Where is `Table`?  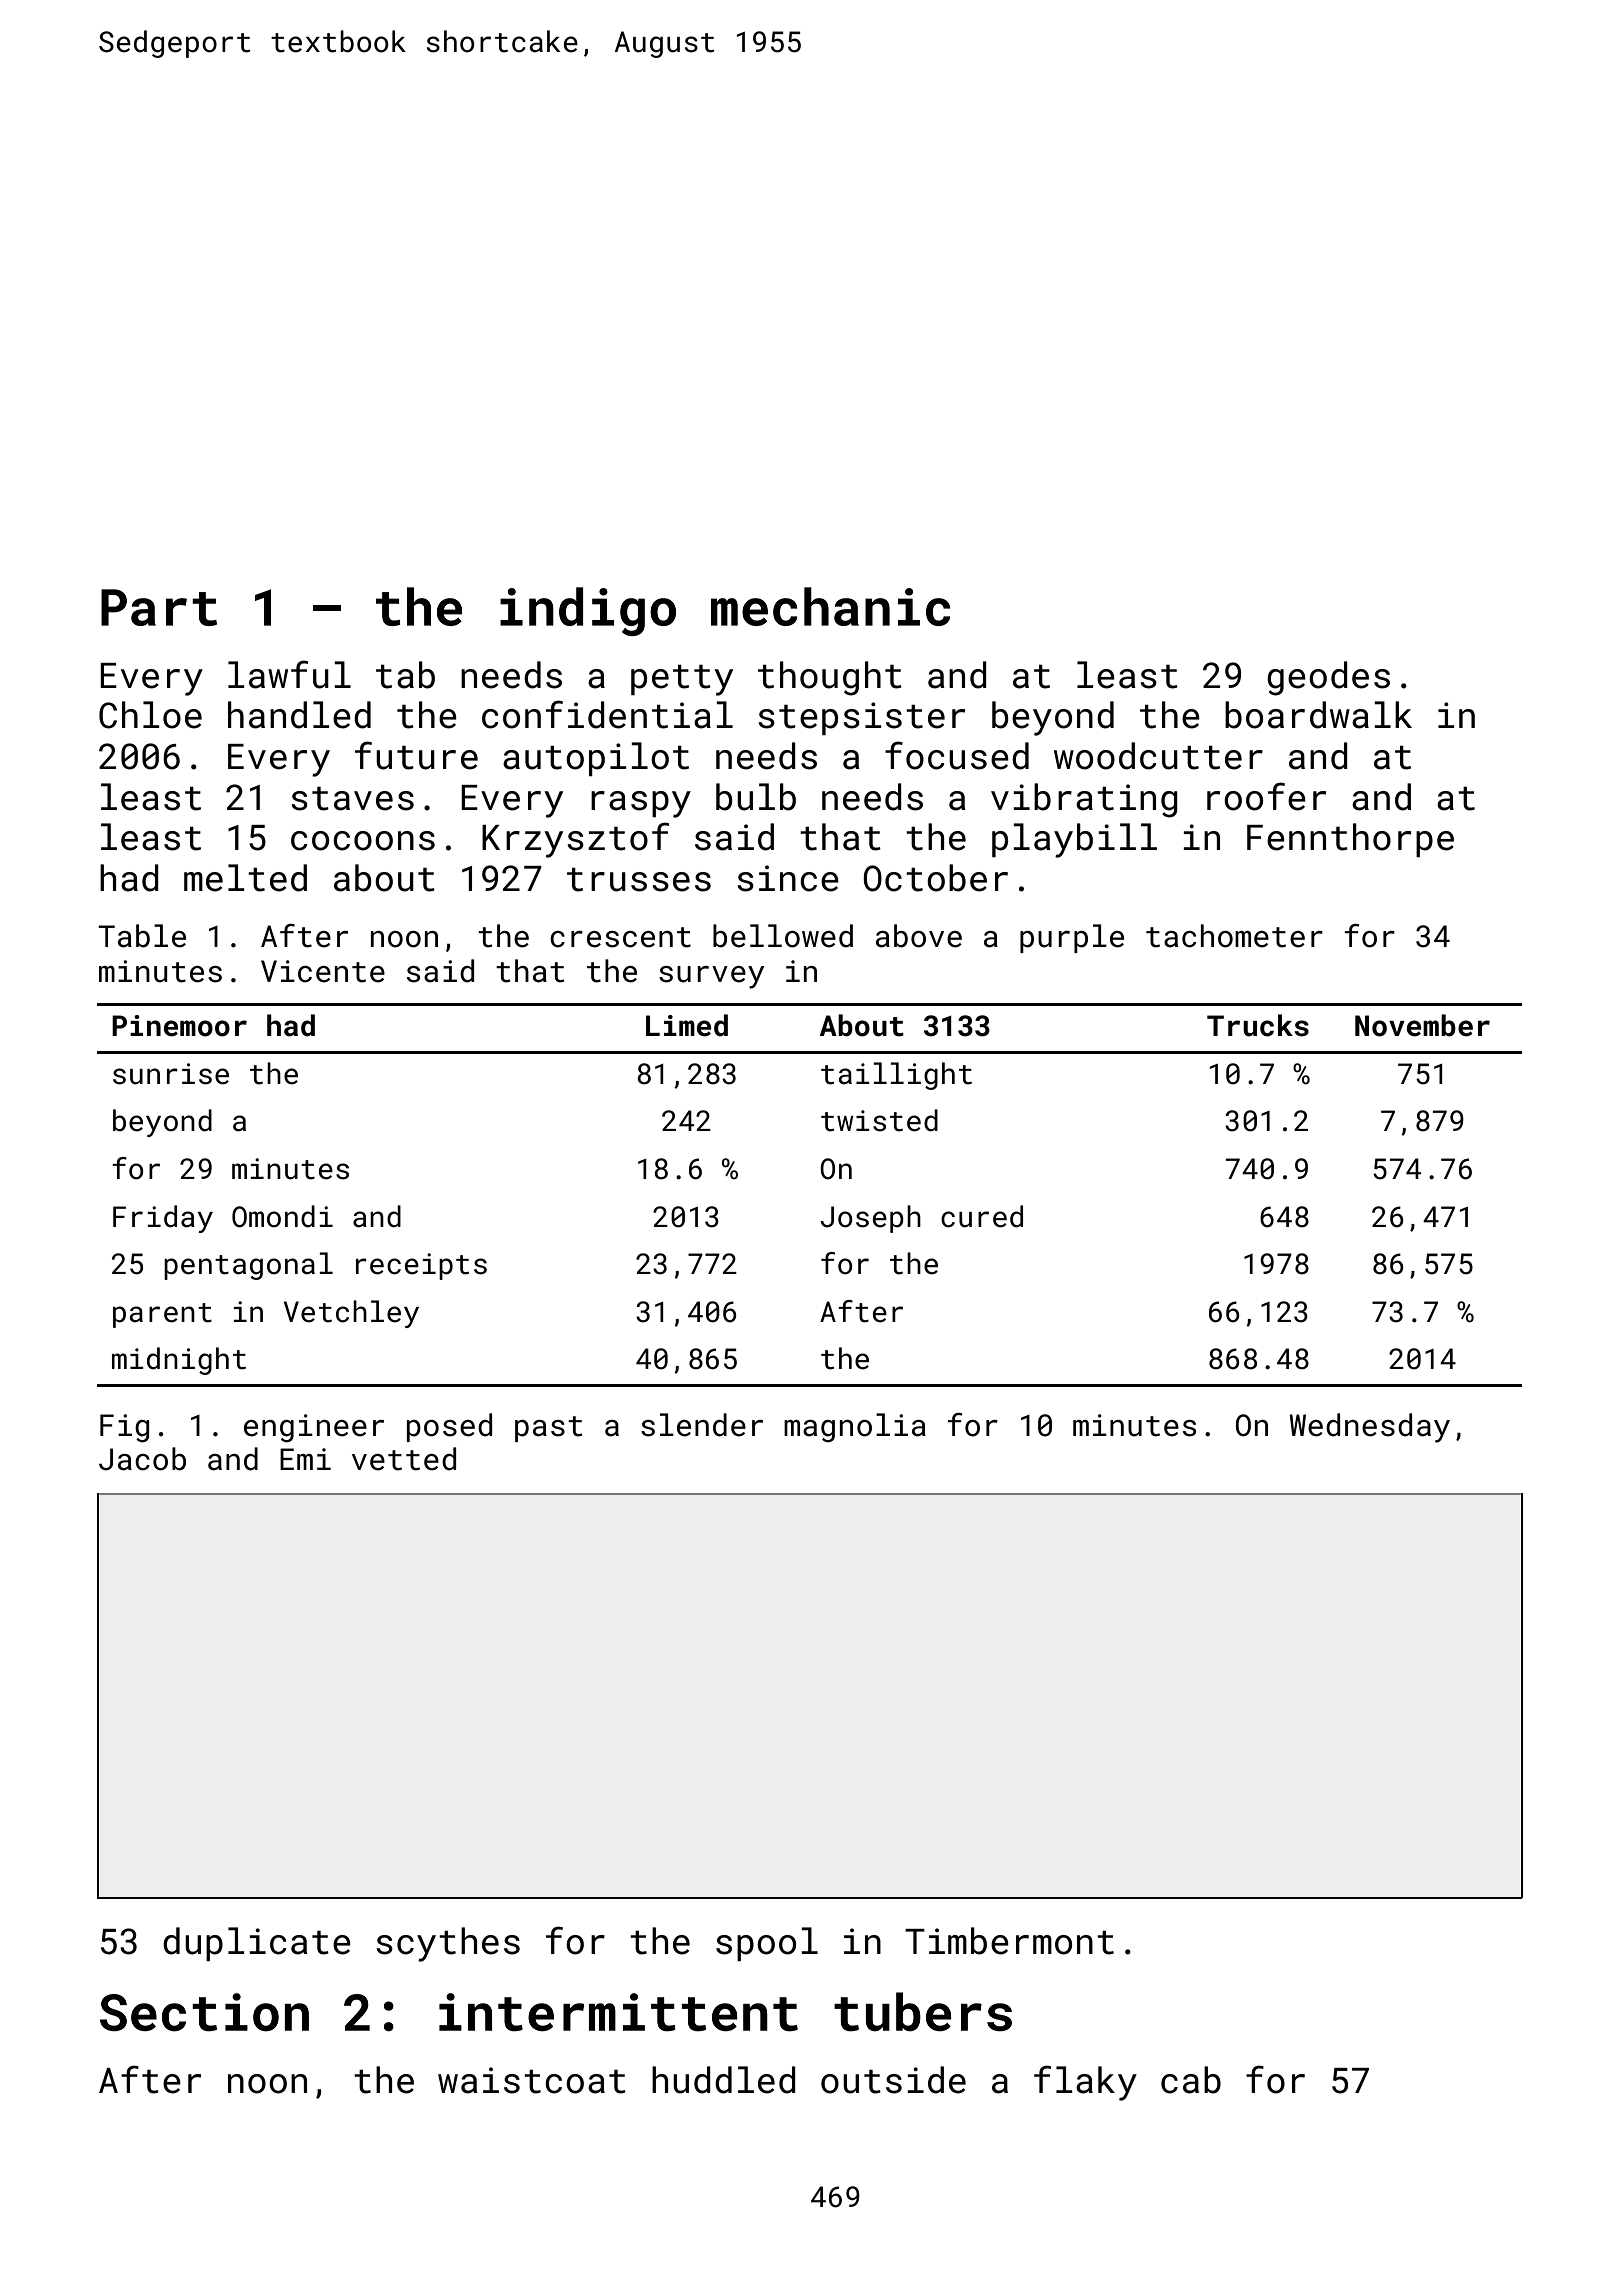 Table is located at coordinates (142, 936).
